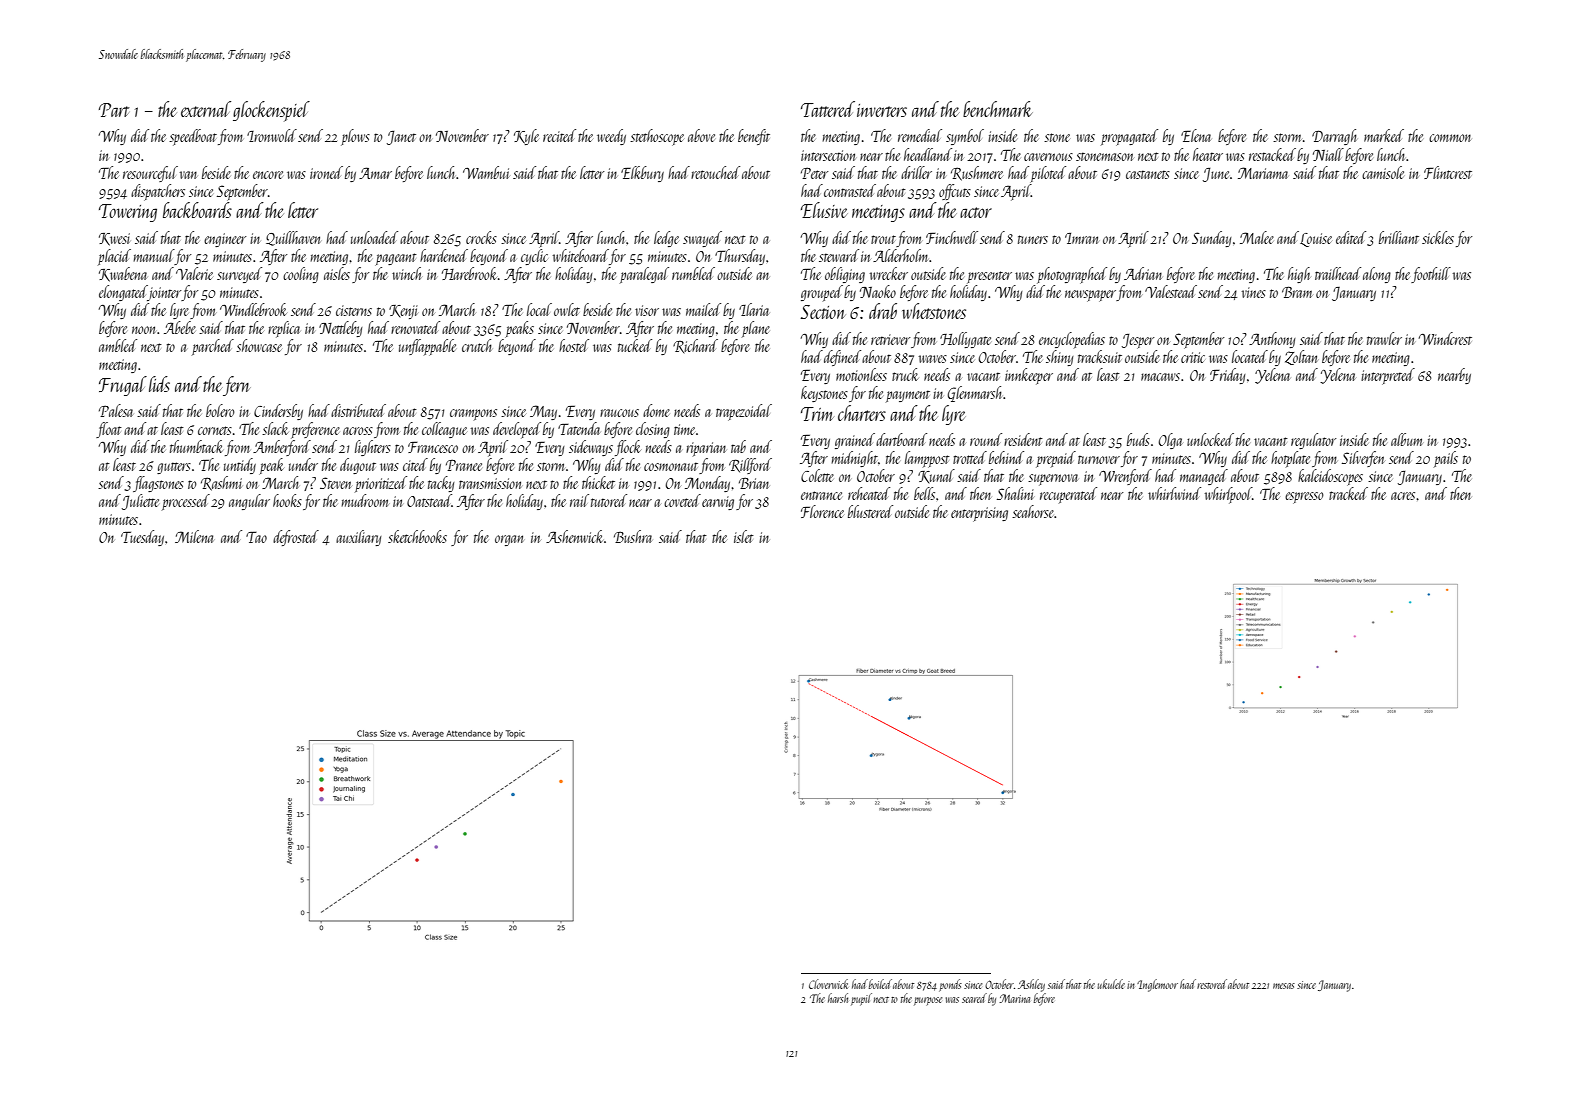 This screenshot has height=1111, width=1571. What do you see at coordinates (358, 410) in the screenshot?
I see `distributed` at bounding box center [358, 410].
